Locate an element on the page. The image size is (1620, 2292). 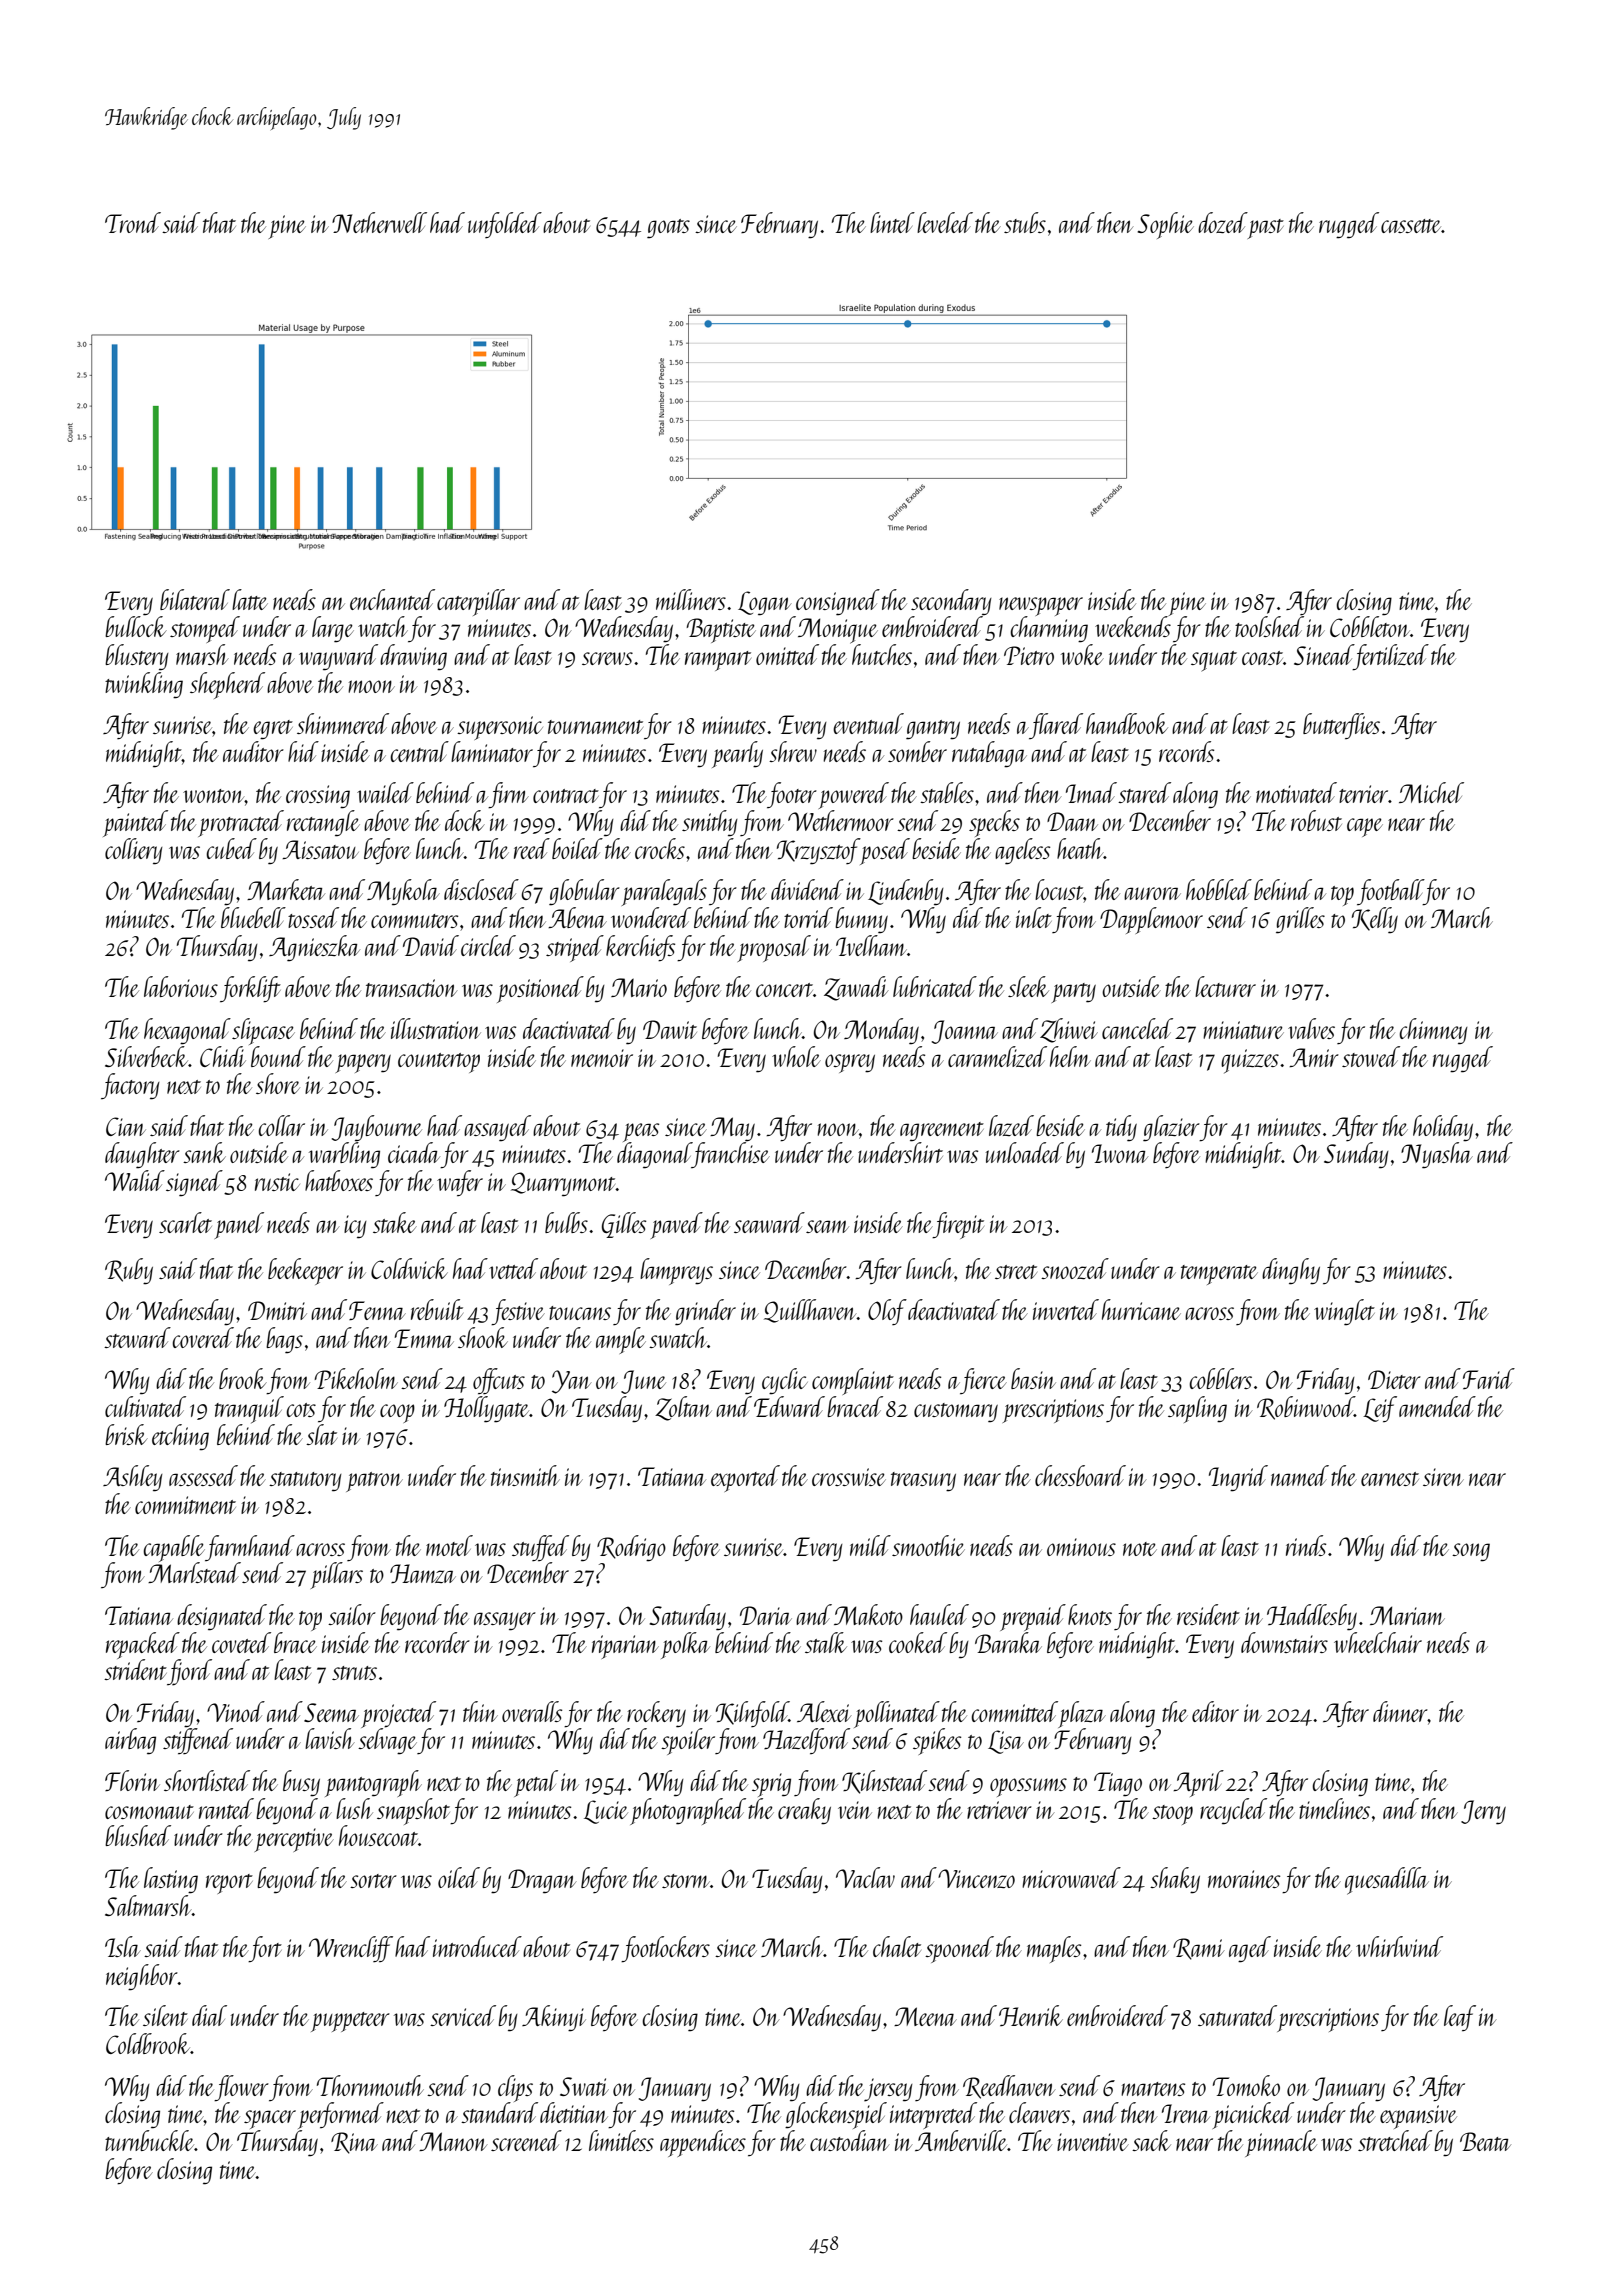
disclosed is located at coordinates (481, 889).
